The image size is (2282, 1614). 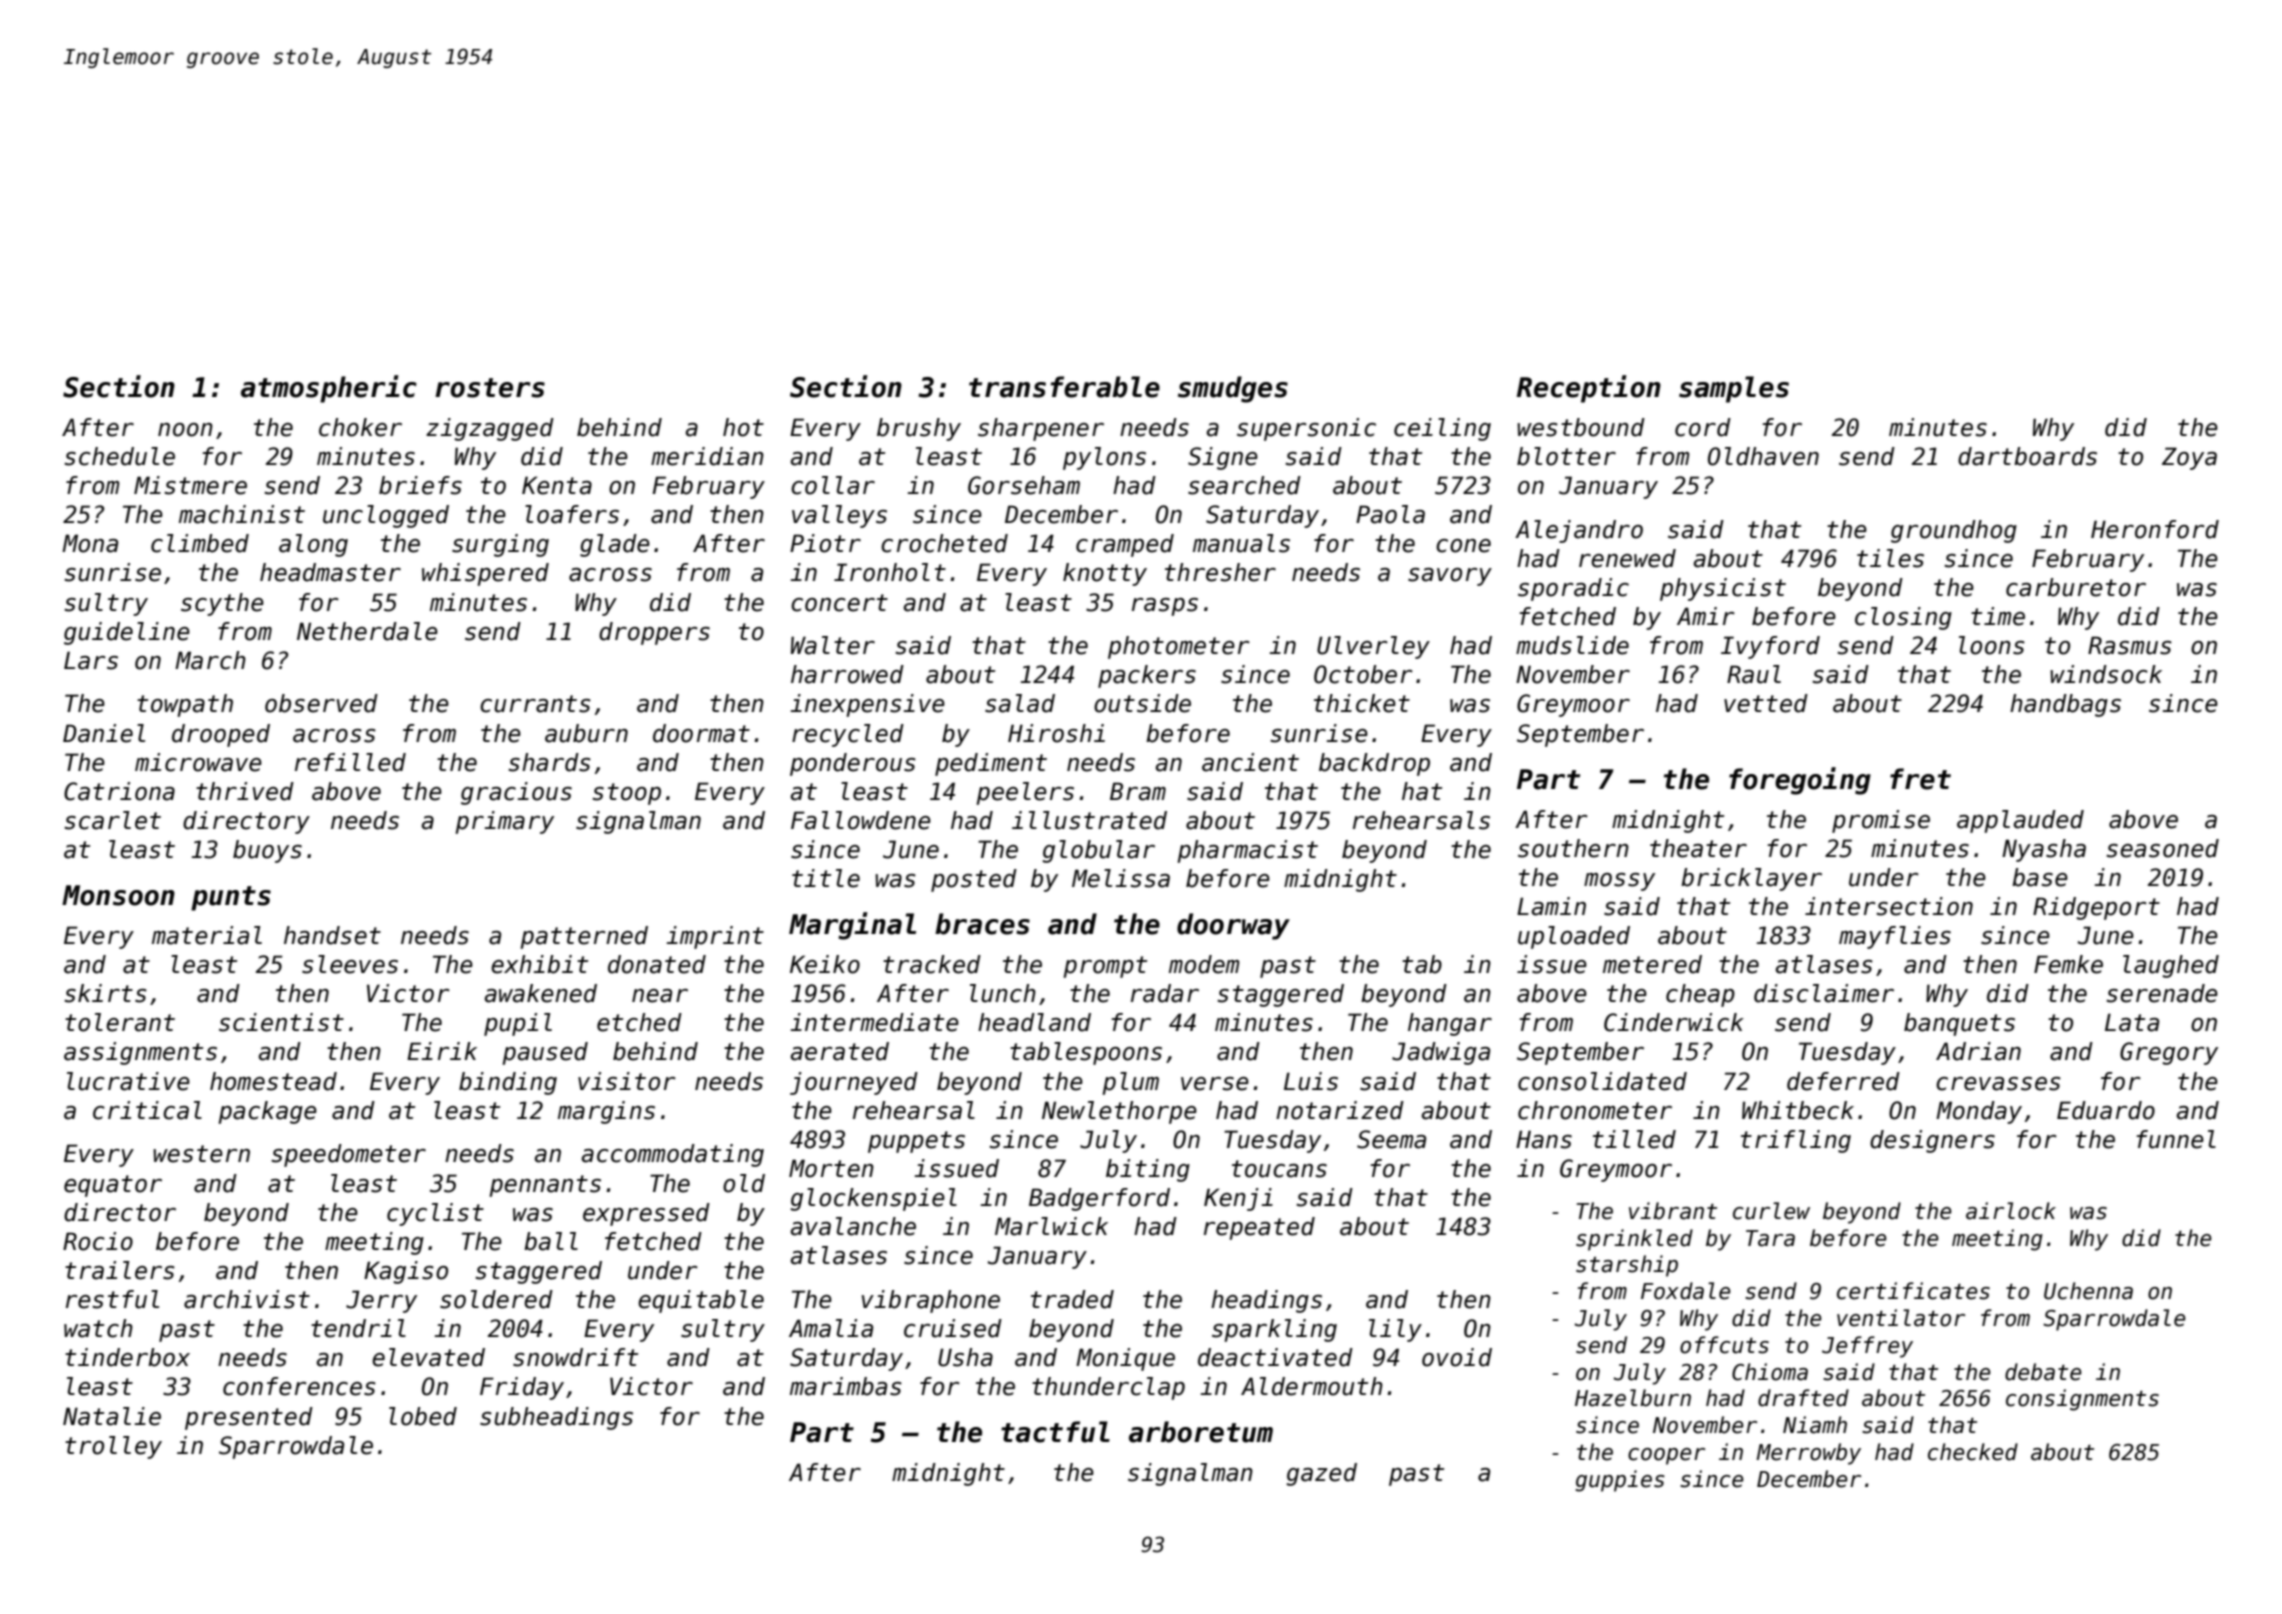 What do you see at coordinates (1024, 485) in the screenshot?
I see `Gorseham` at bounding box center [1024, 485].
